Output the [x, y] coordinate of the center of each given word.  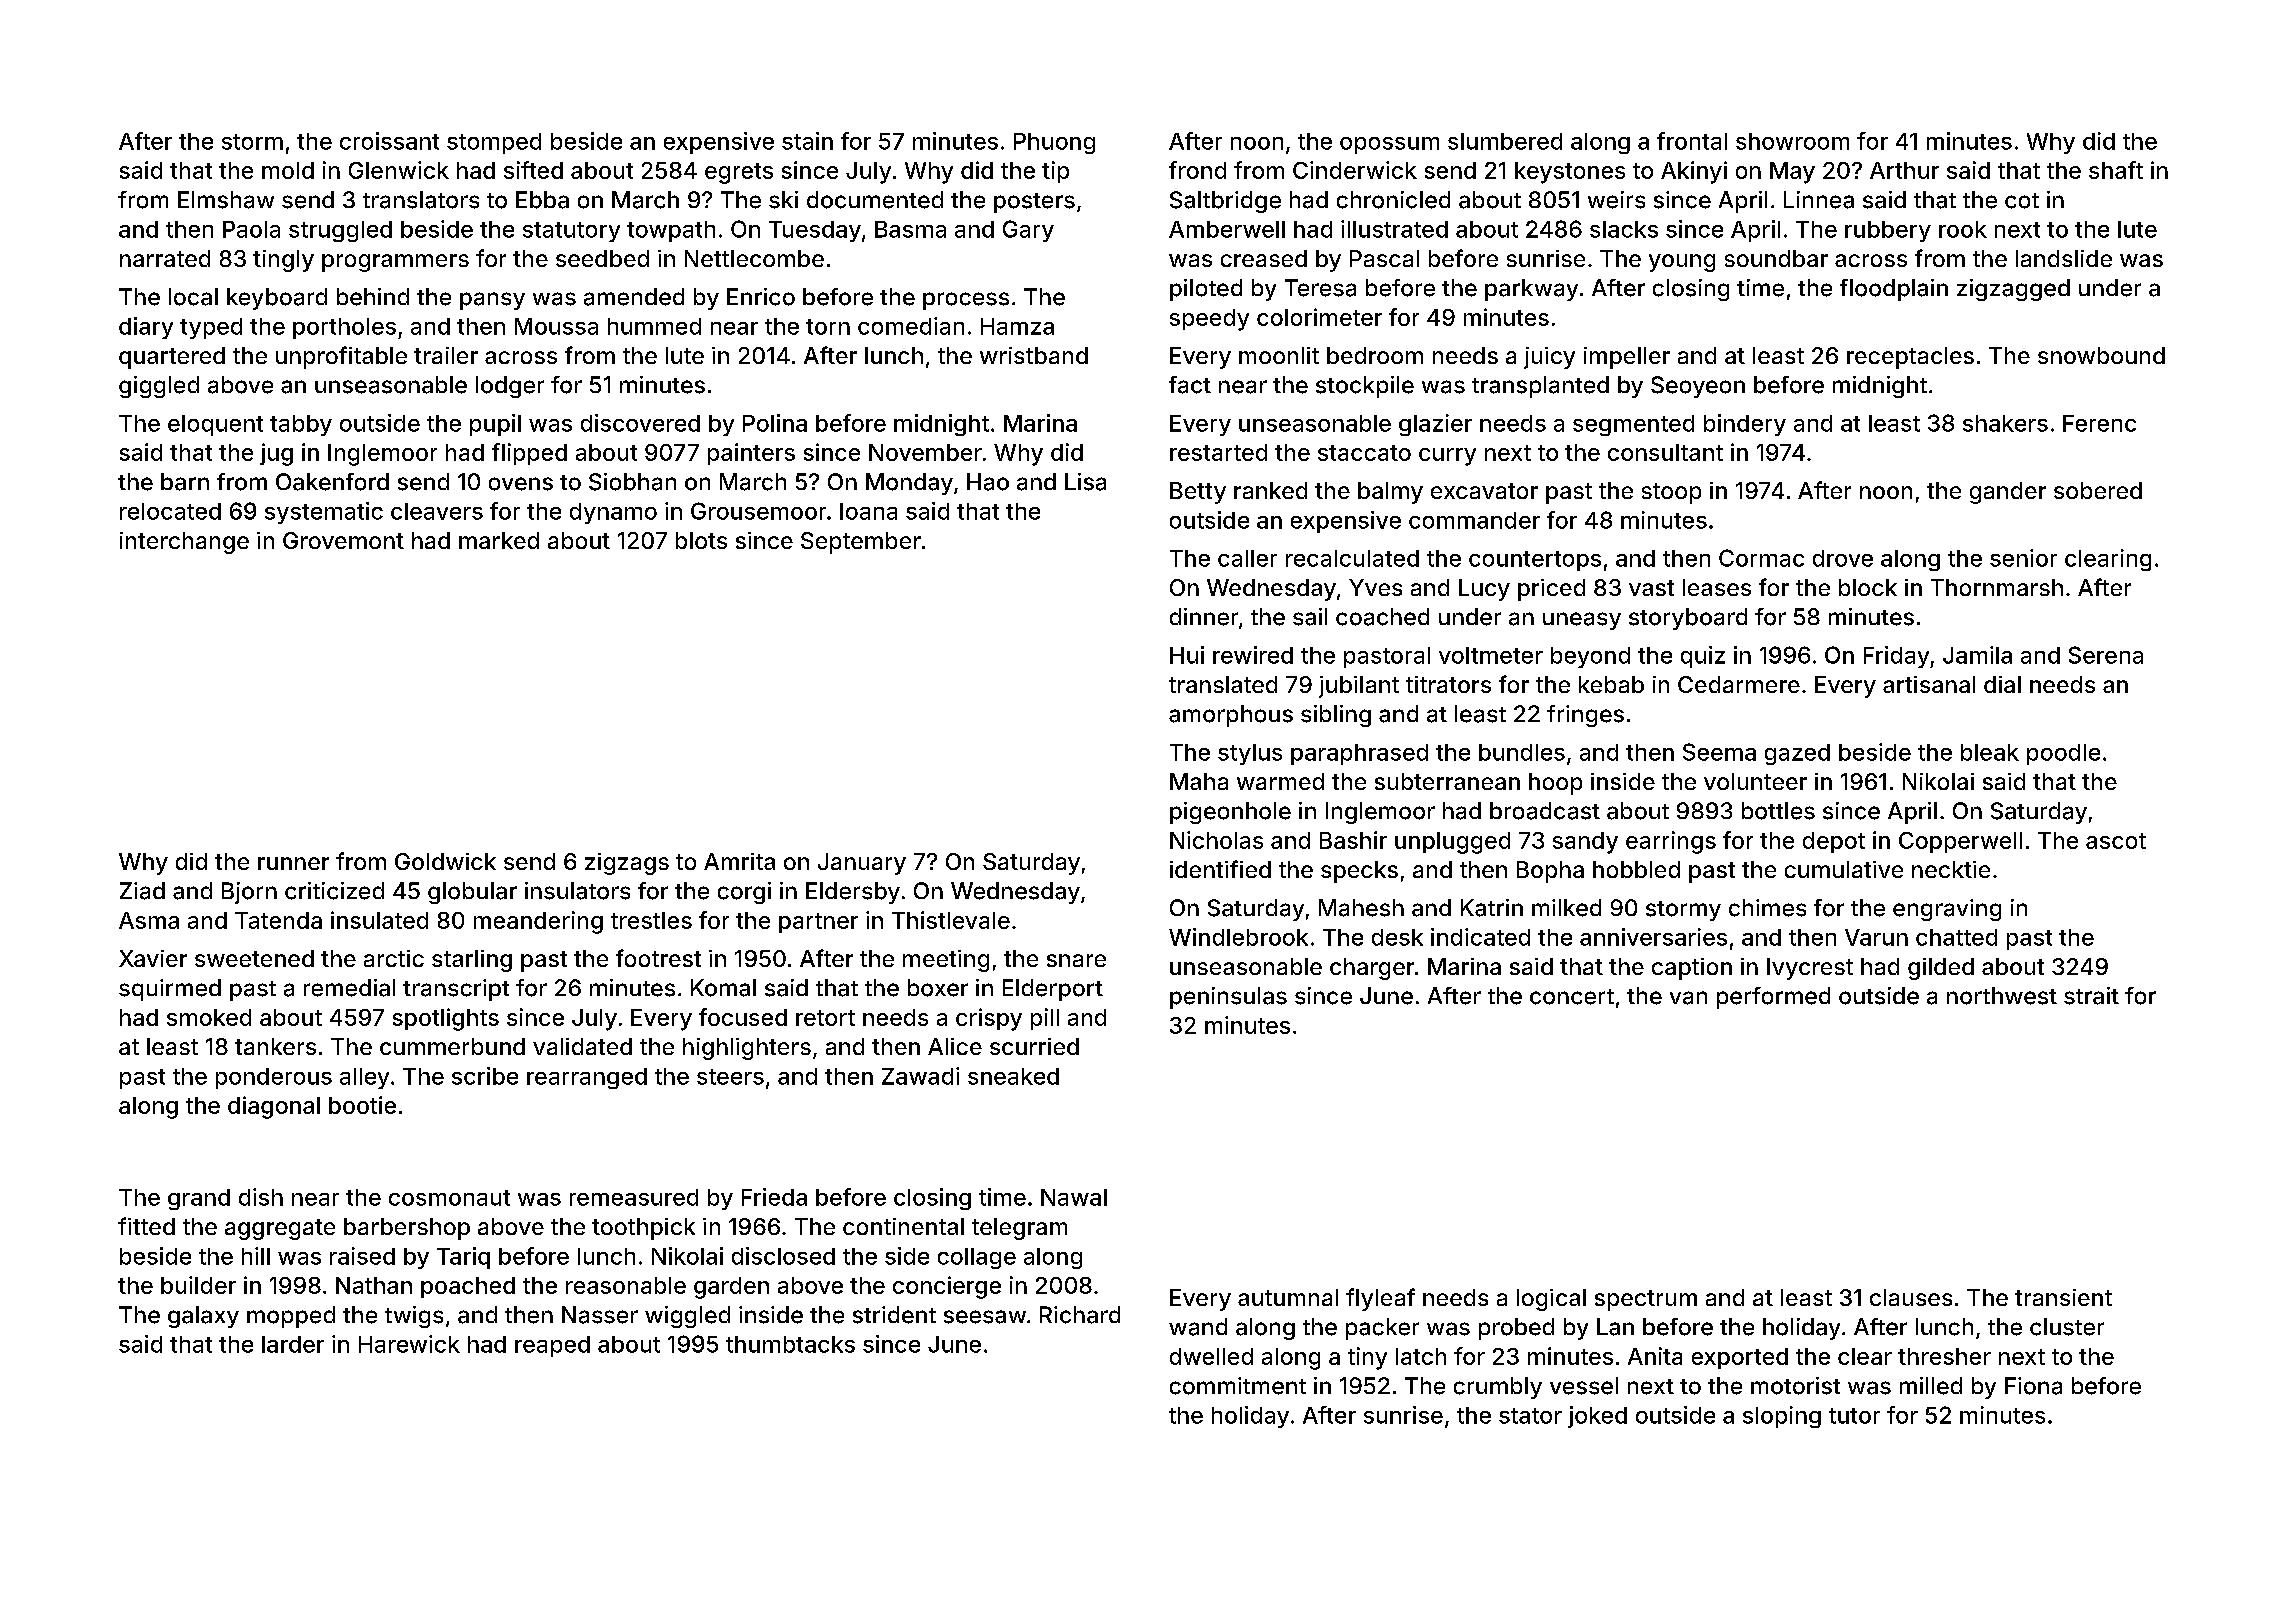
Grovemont [343, 540]
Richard [1080, 1315]
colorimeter [1319, 317]
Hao [988, 482]
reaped [552, 1346]
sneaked [1013, 1076]
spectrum [1646, 1300]
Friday [1896, 657]
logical [1551, 1300]
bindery [1745, 425]
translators [421, 200]
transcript [456, 990]
